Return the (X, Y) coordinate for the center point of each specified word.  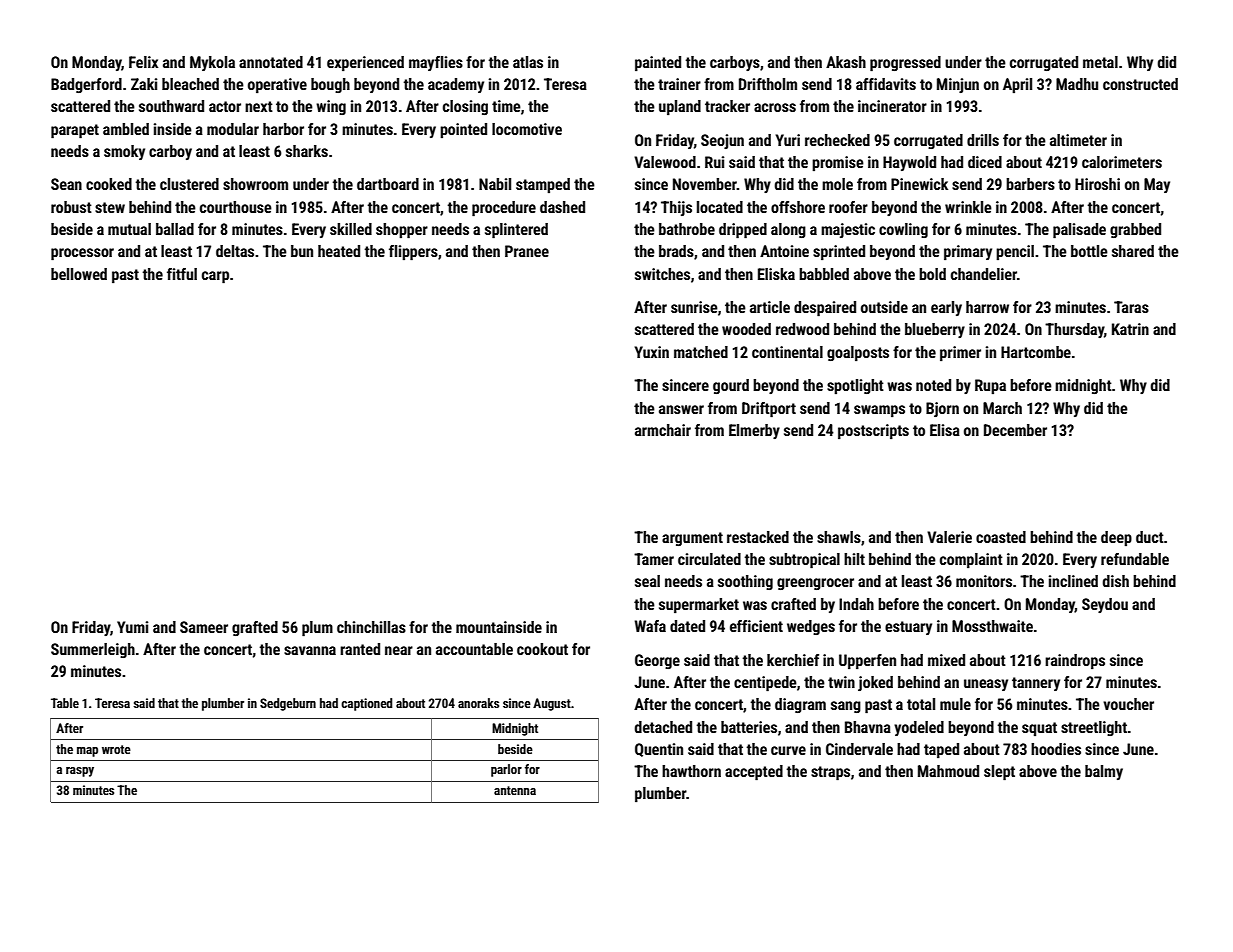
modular (233, 129)
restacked (758, 537)
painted (658, 64)
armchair (663, 430)
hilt (854, 559)
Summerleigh (93, 650)
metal (1100, 62)
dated (687, 626)
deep (1116, 539)
